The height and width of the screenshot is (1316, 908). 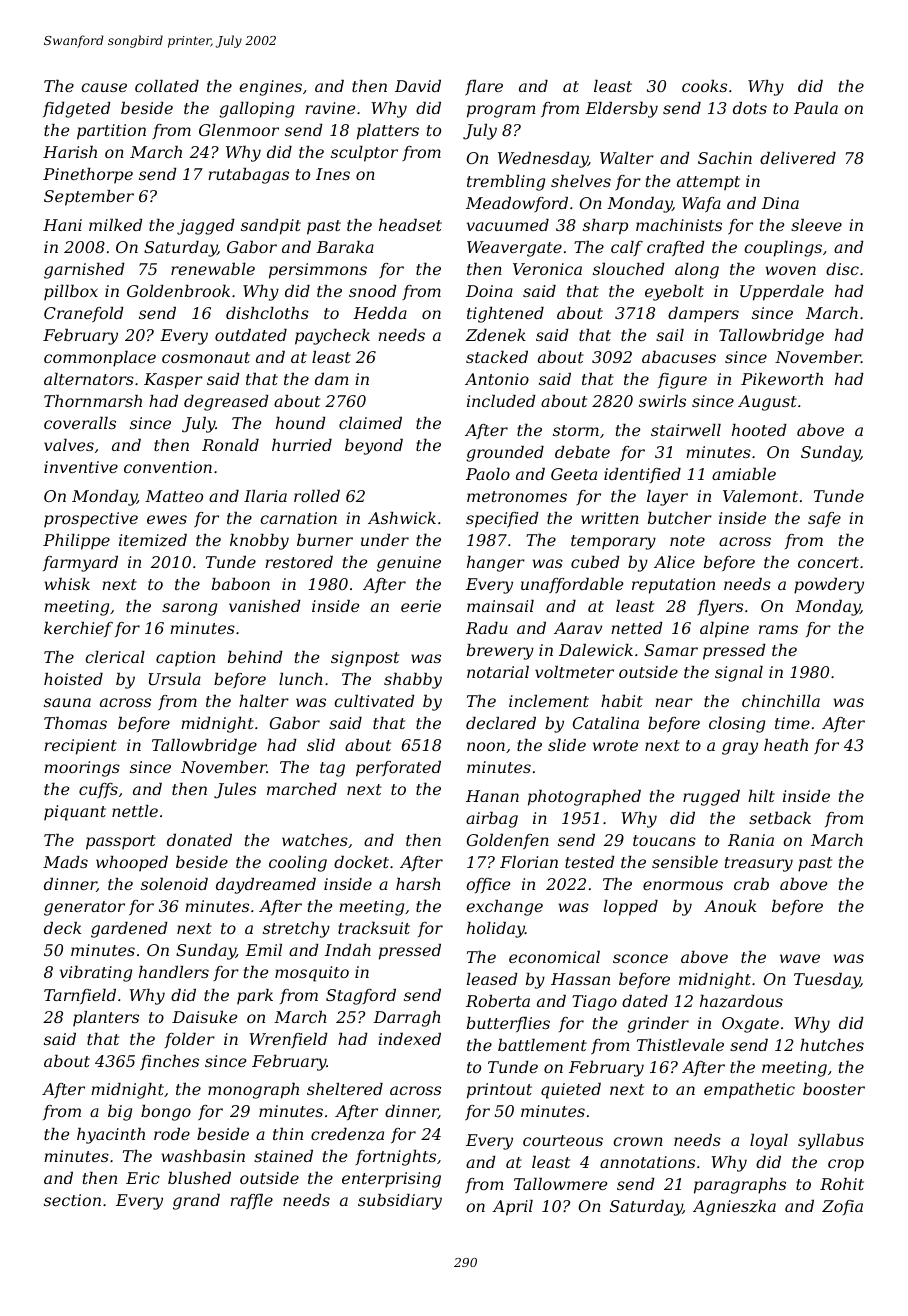 I want to click on identified, so click(x=642, y=475).
